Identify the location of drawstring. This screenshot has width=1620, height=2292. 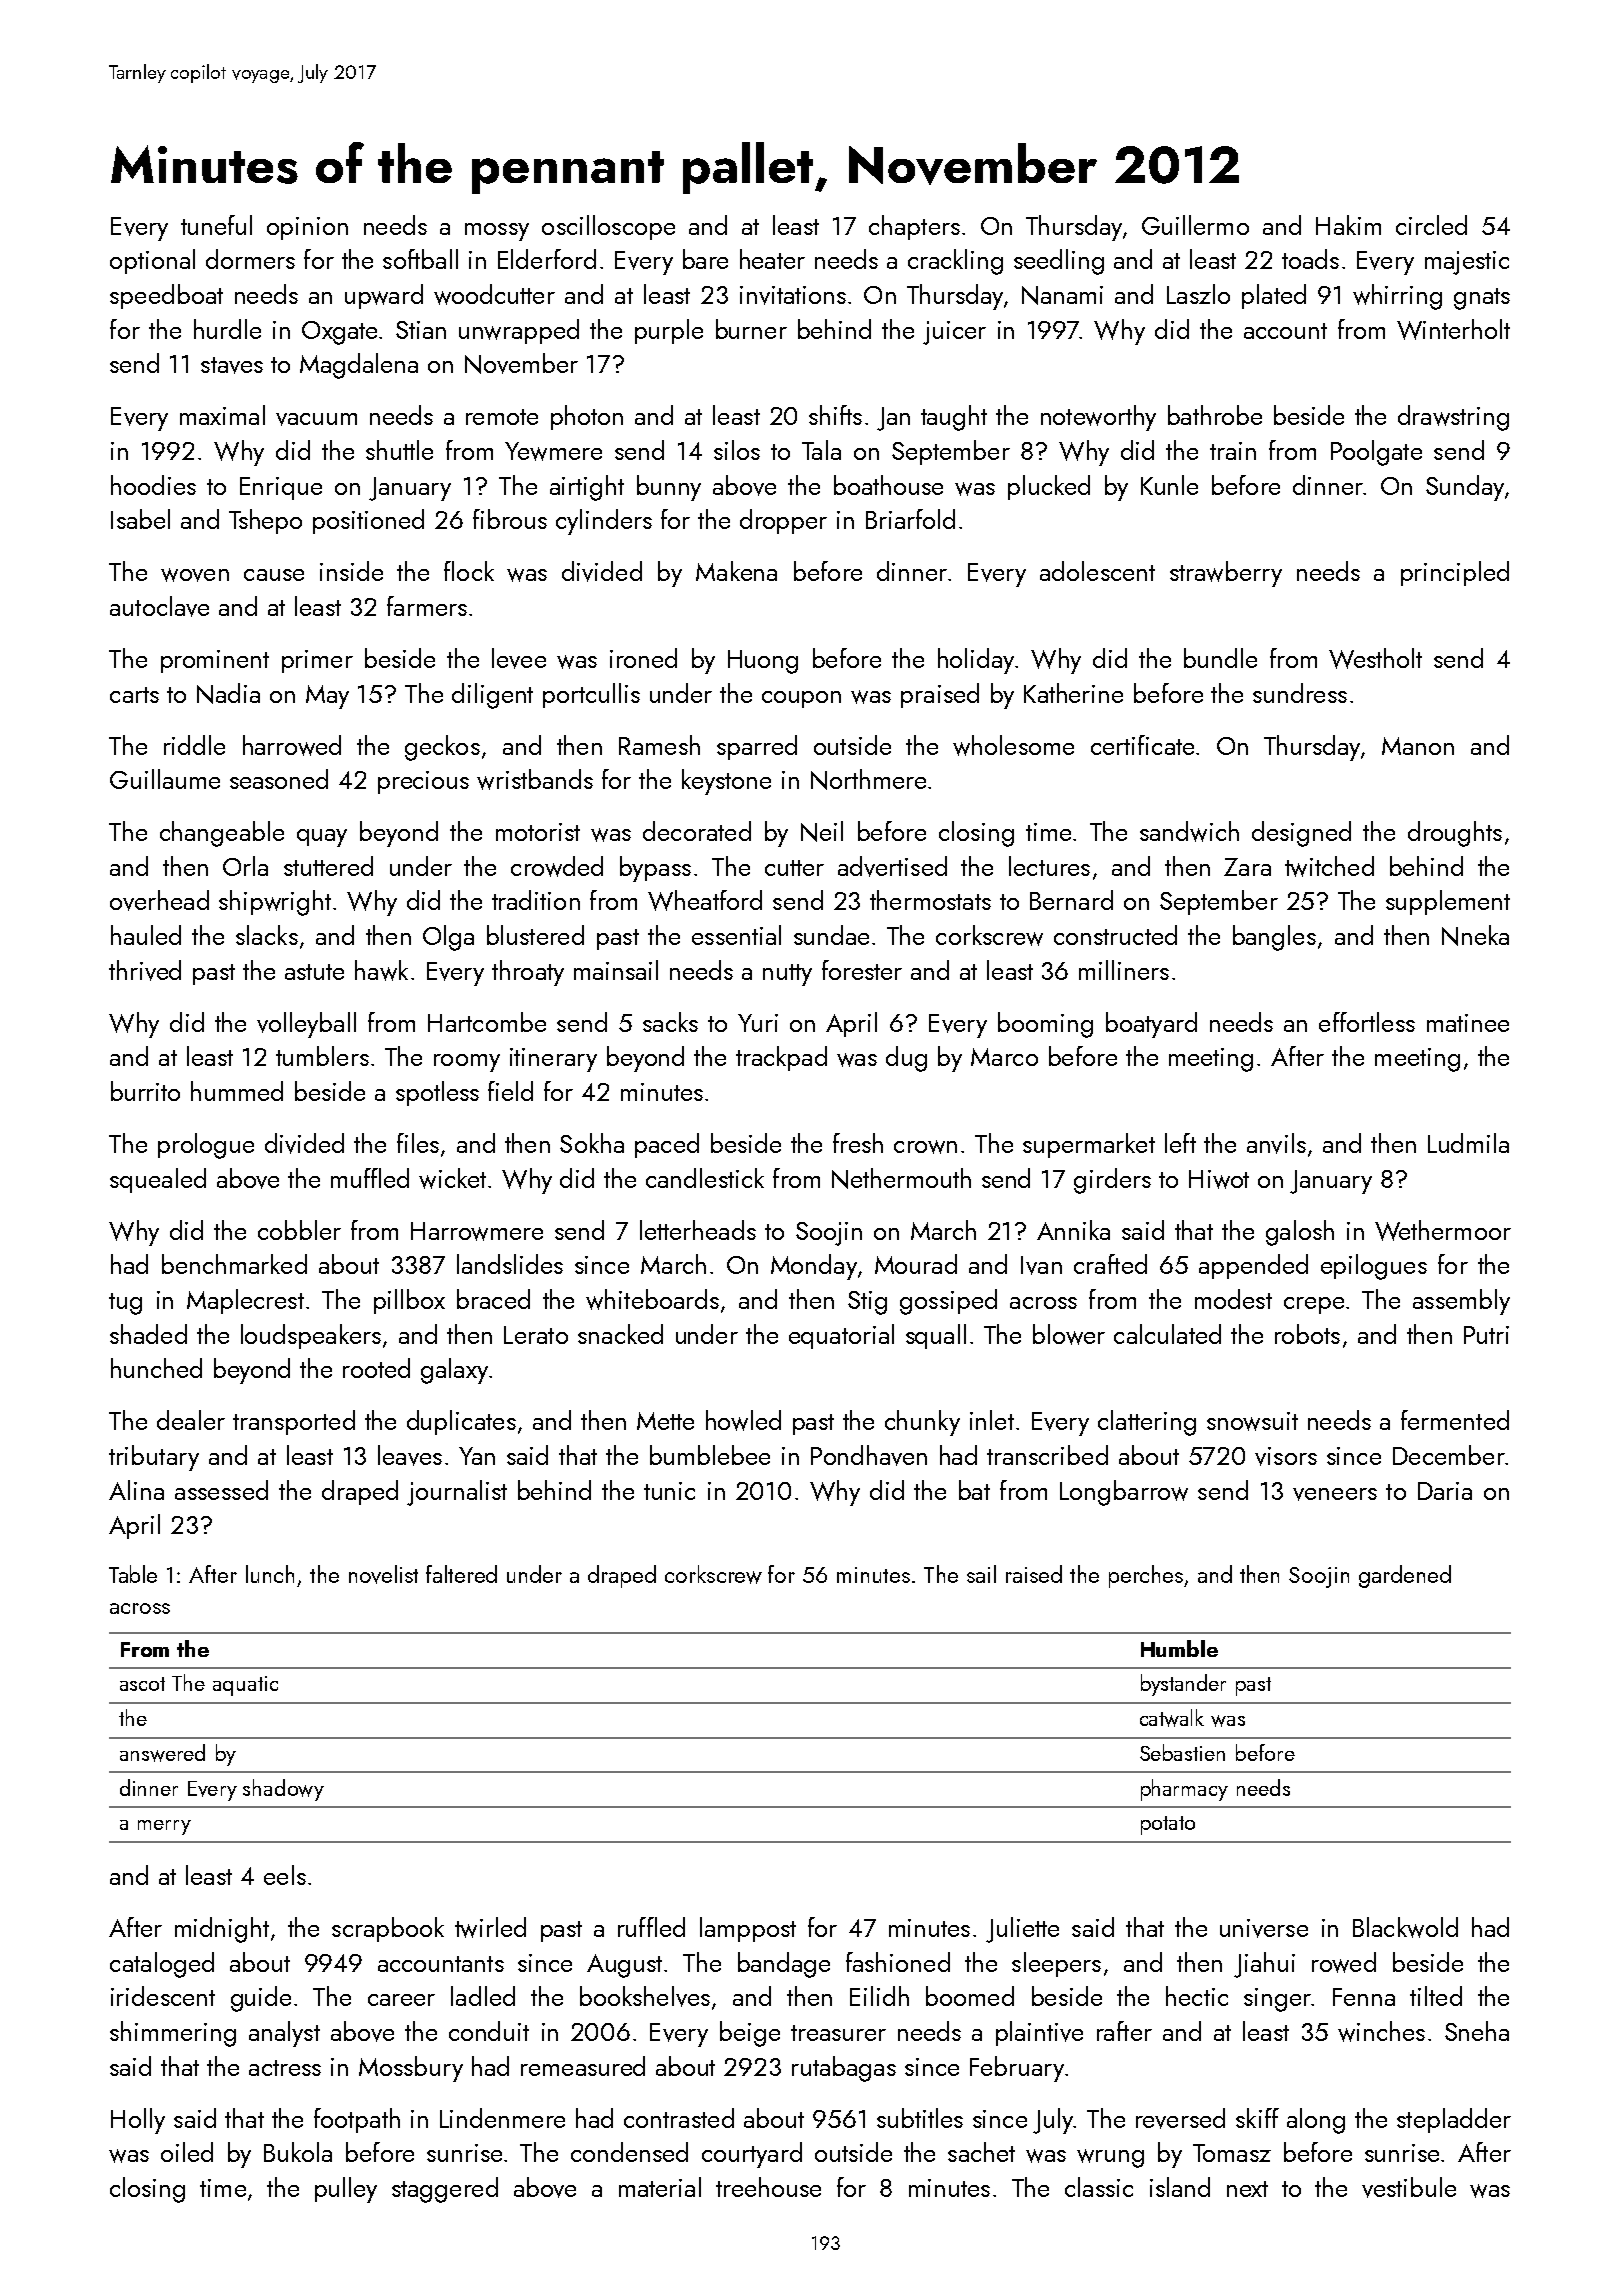
(1453, 418).
